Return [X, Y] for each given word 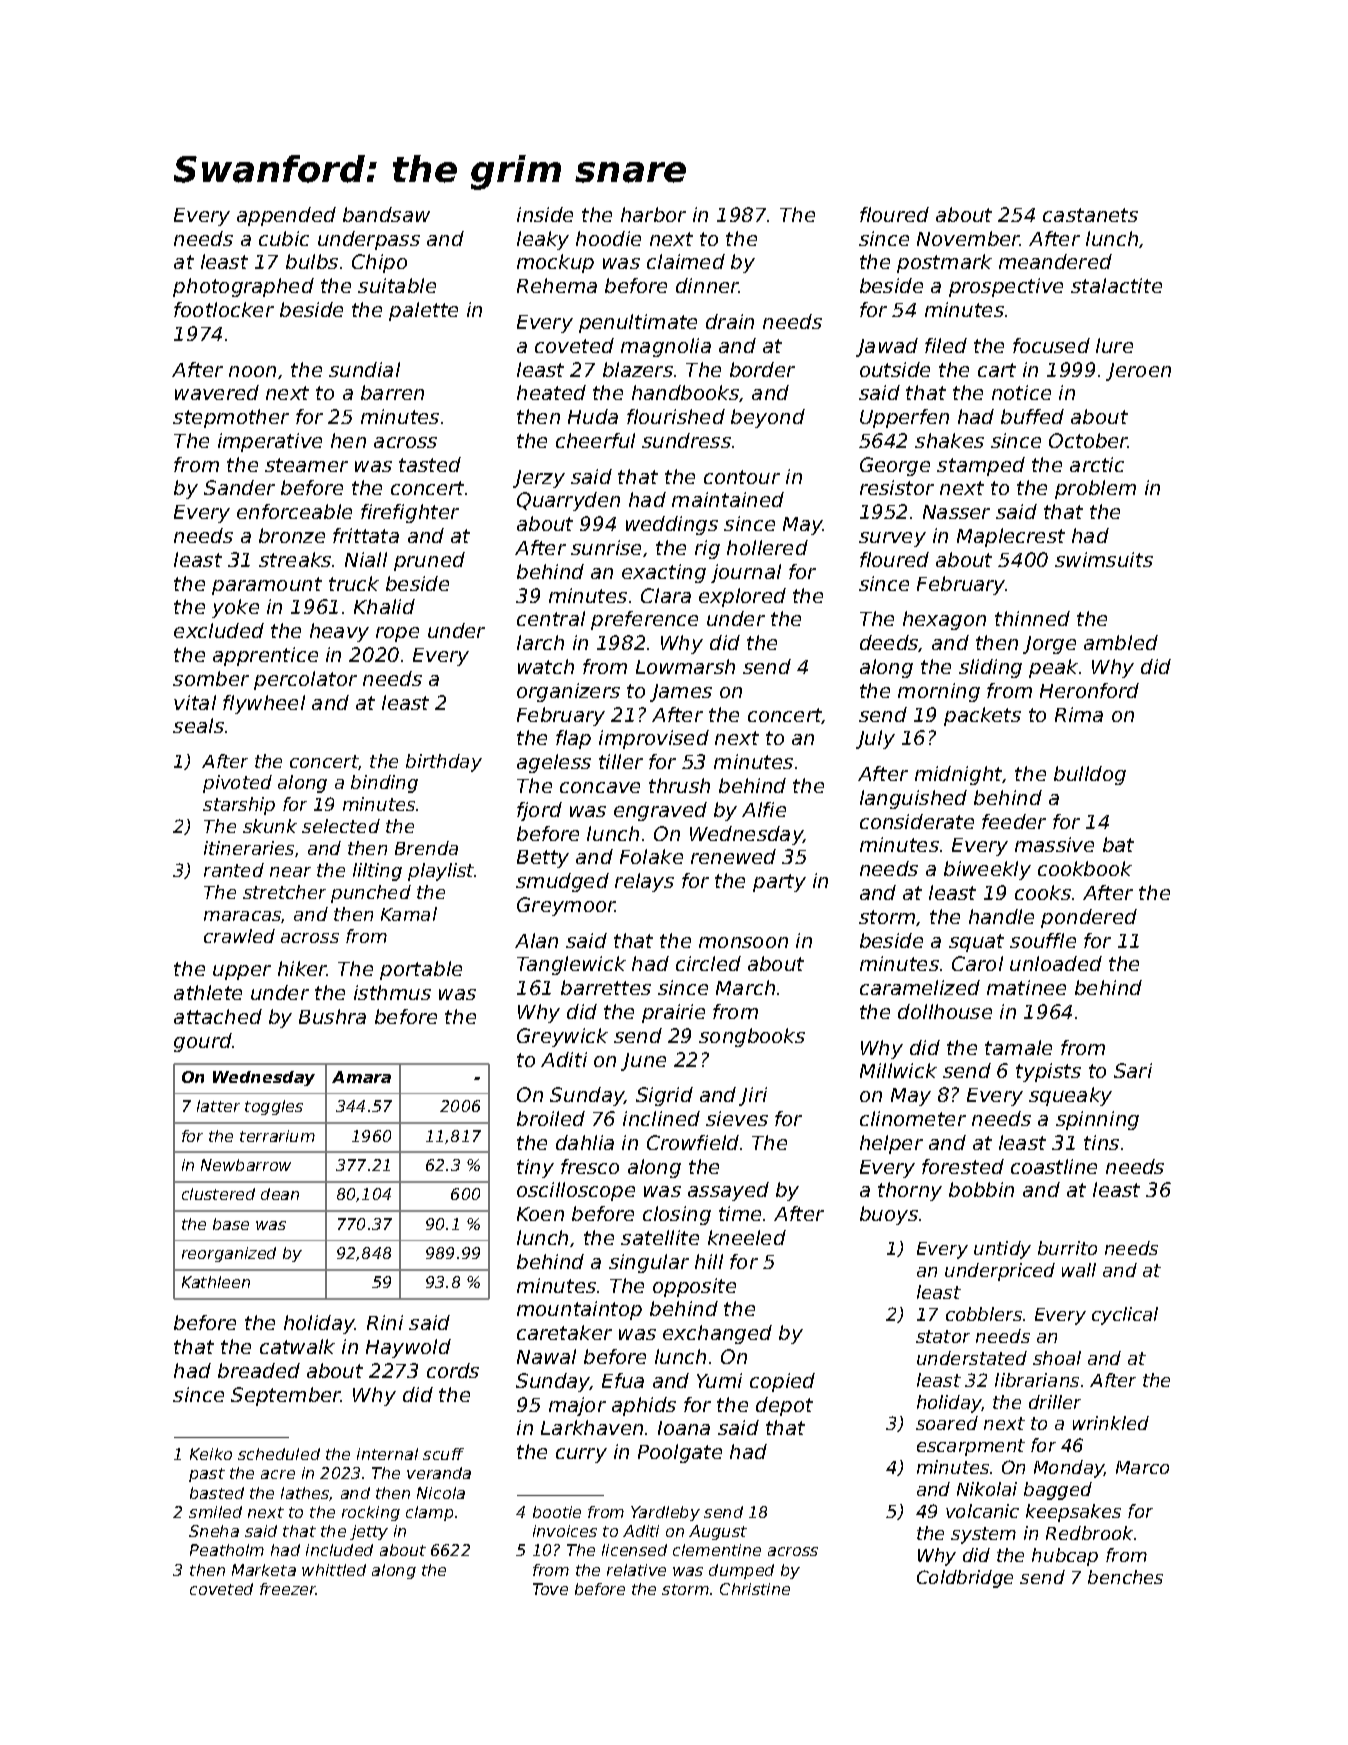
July [875, 739]
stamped [981, 466]
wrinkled [1111, 1423]
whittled [334, 1570]
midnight [959, 775]
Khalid [384, 606]
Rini [385, 1322]
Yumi [719, 1380]
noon [252, 371]
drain [730, 321]
